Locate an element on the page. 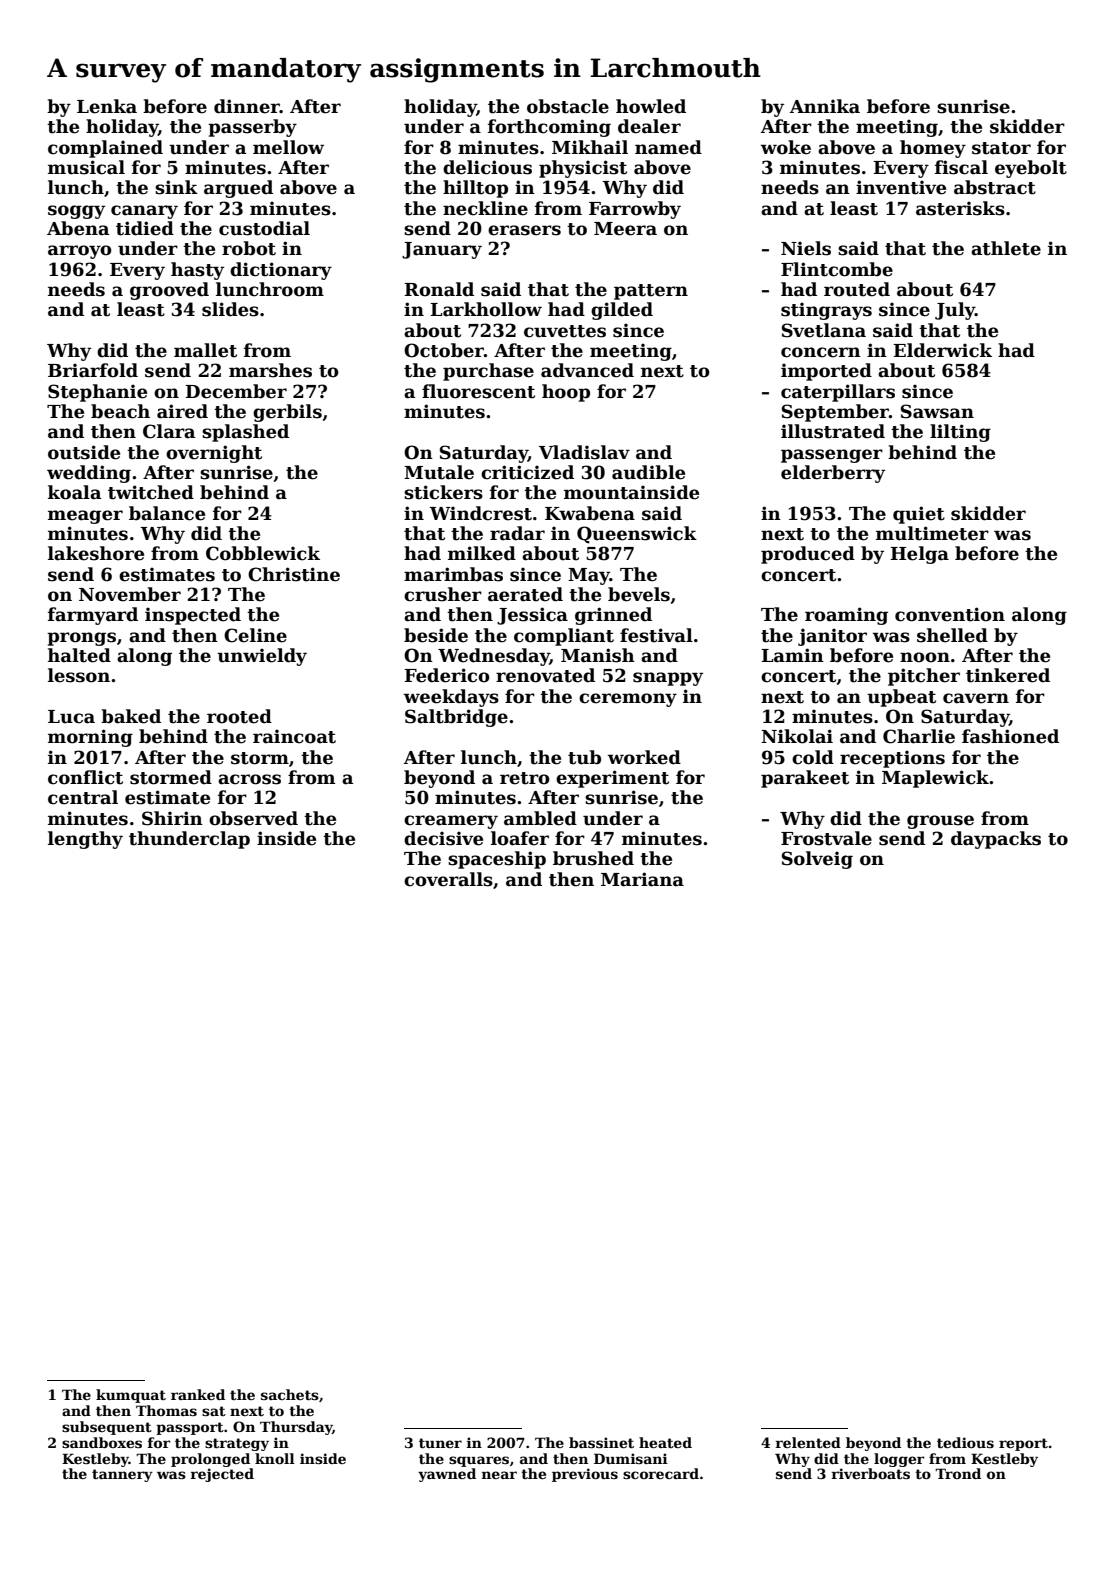  tuner is located at coordinates (440, 1443).
